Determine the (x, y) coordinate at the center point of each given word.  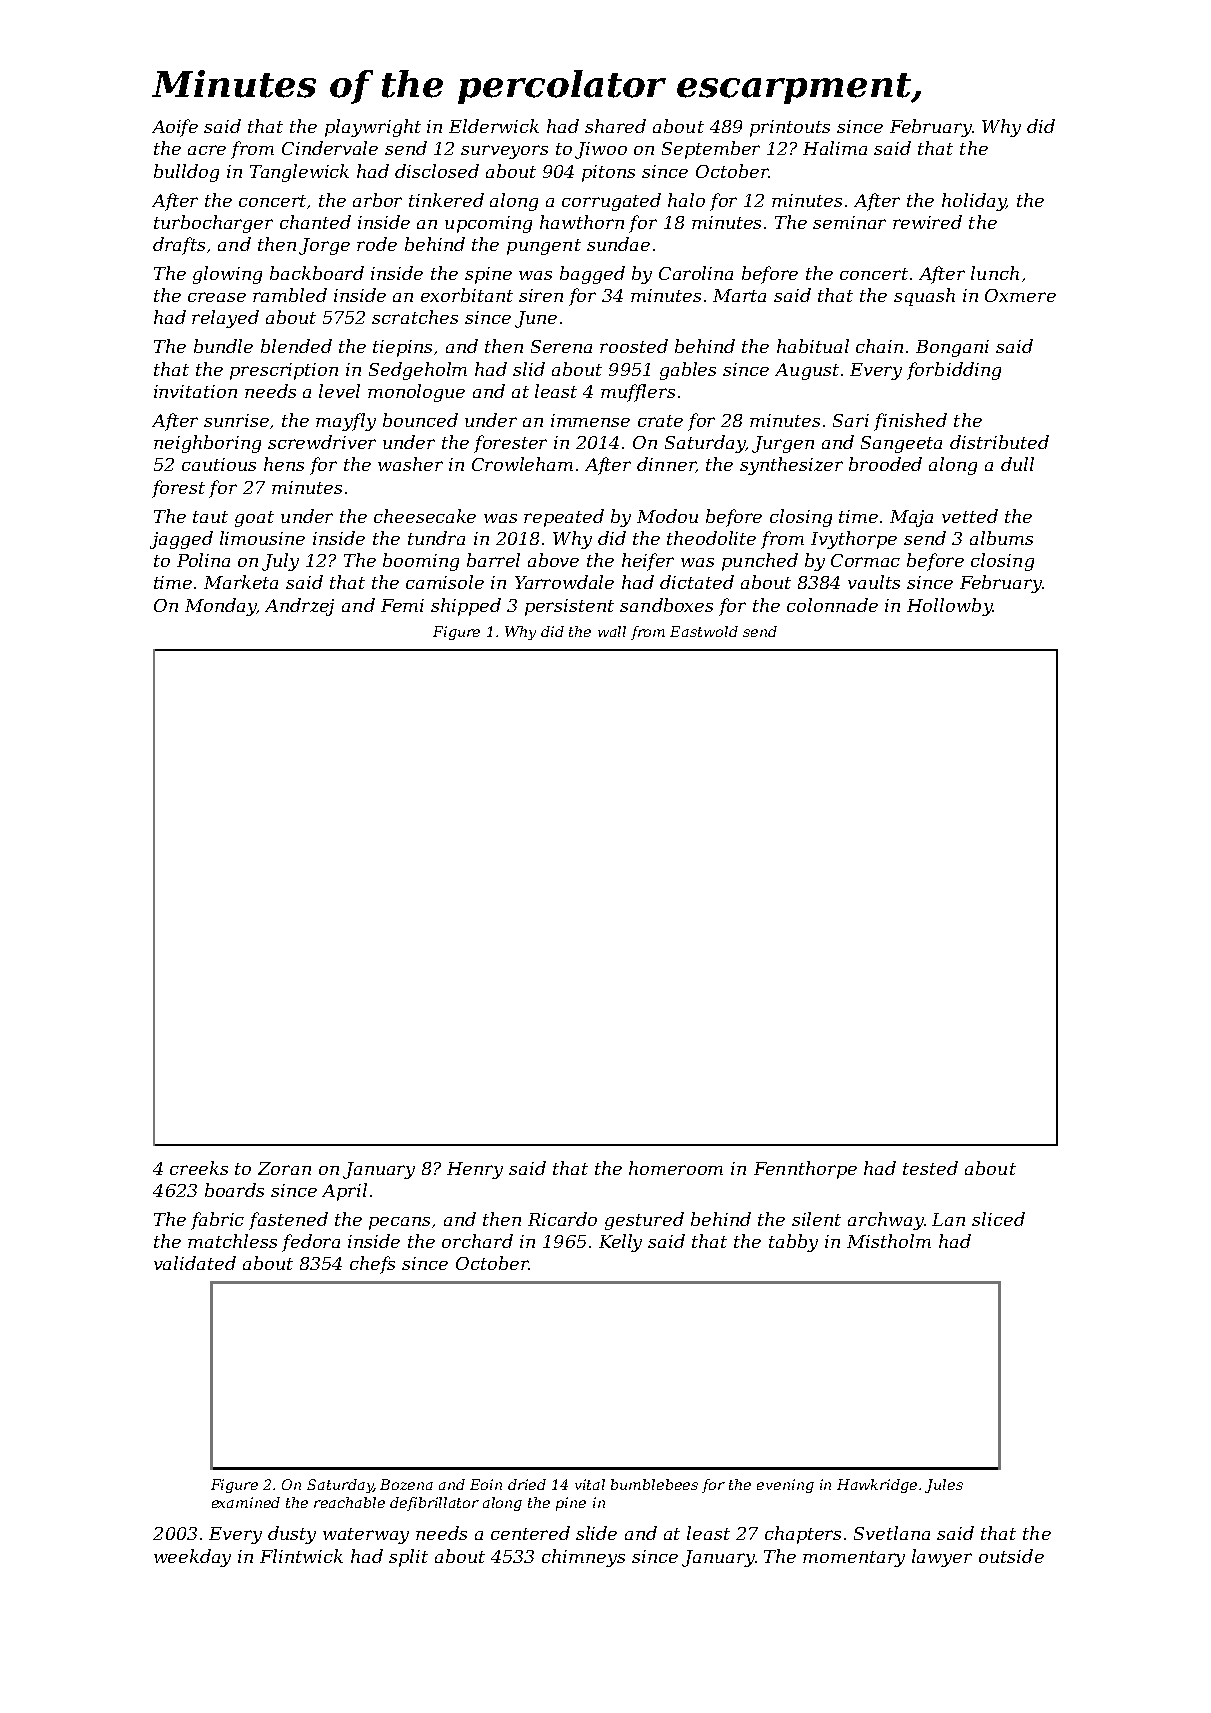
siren (541, 295)
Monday (220, 607)
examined (246, 1502)
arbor (377, 200)
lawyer (942, 1558)
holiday (974, 202)
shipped (466, 607)
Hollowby (949, 607)
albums (1001, 538)
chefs (372, 1265)
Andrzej (299, 607)
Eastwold (704, 631)
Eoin (486, 1484)
